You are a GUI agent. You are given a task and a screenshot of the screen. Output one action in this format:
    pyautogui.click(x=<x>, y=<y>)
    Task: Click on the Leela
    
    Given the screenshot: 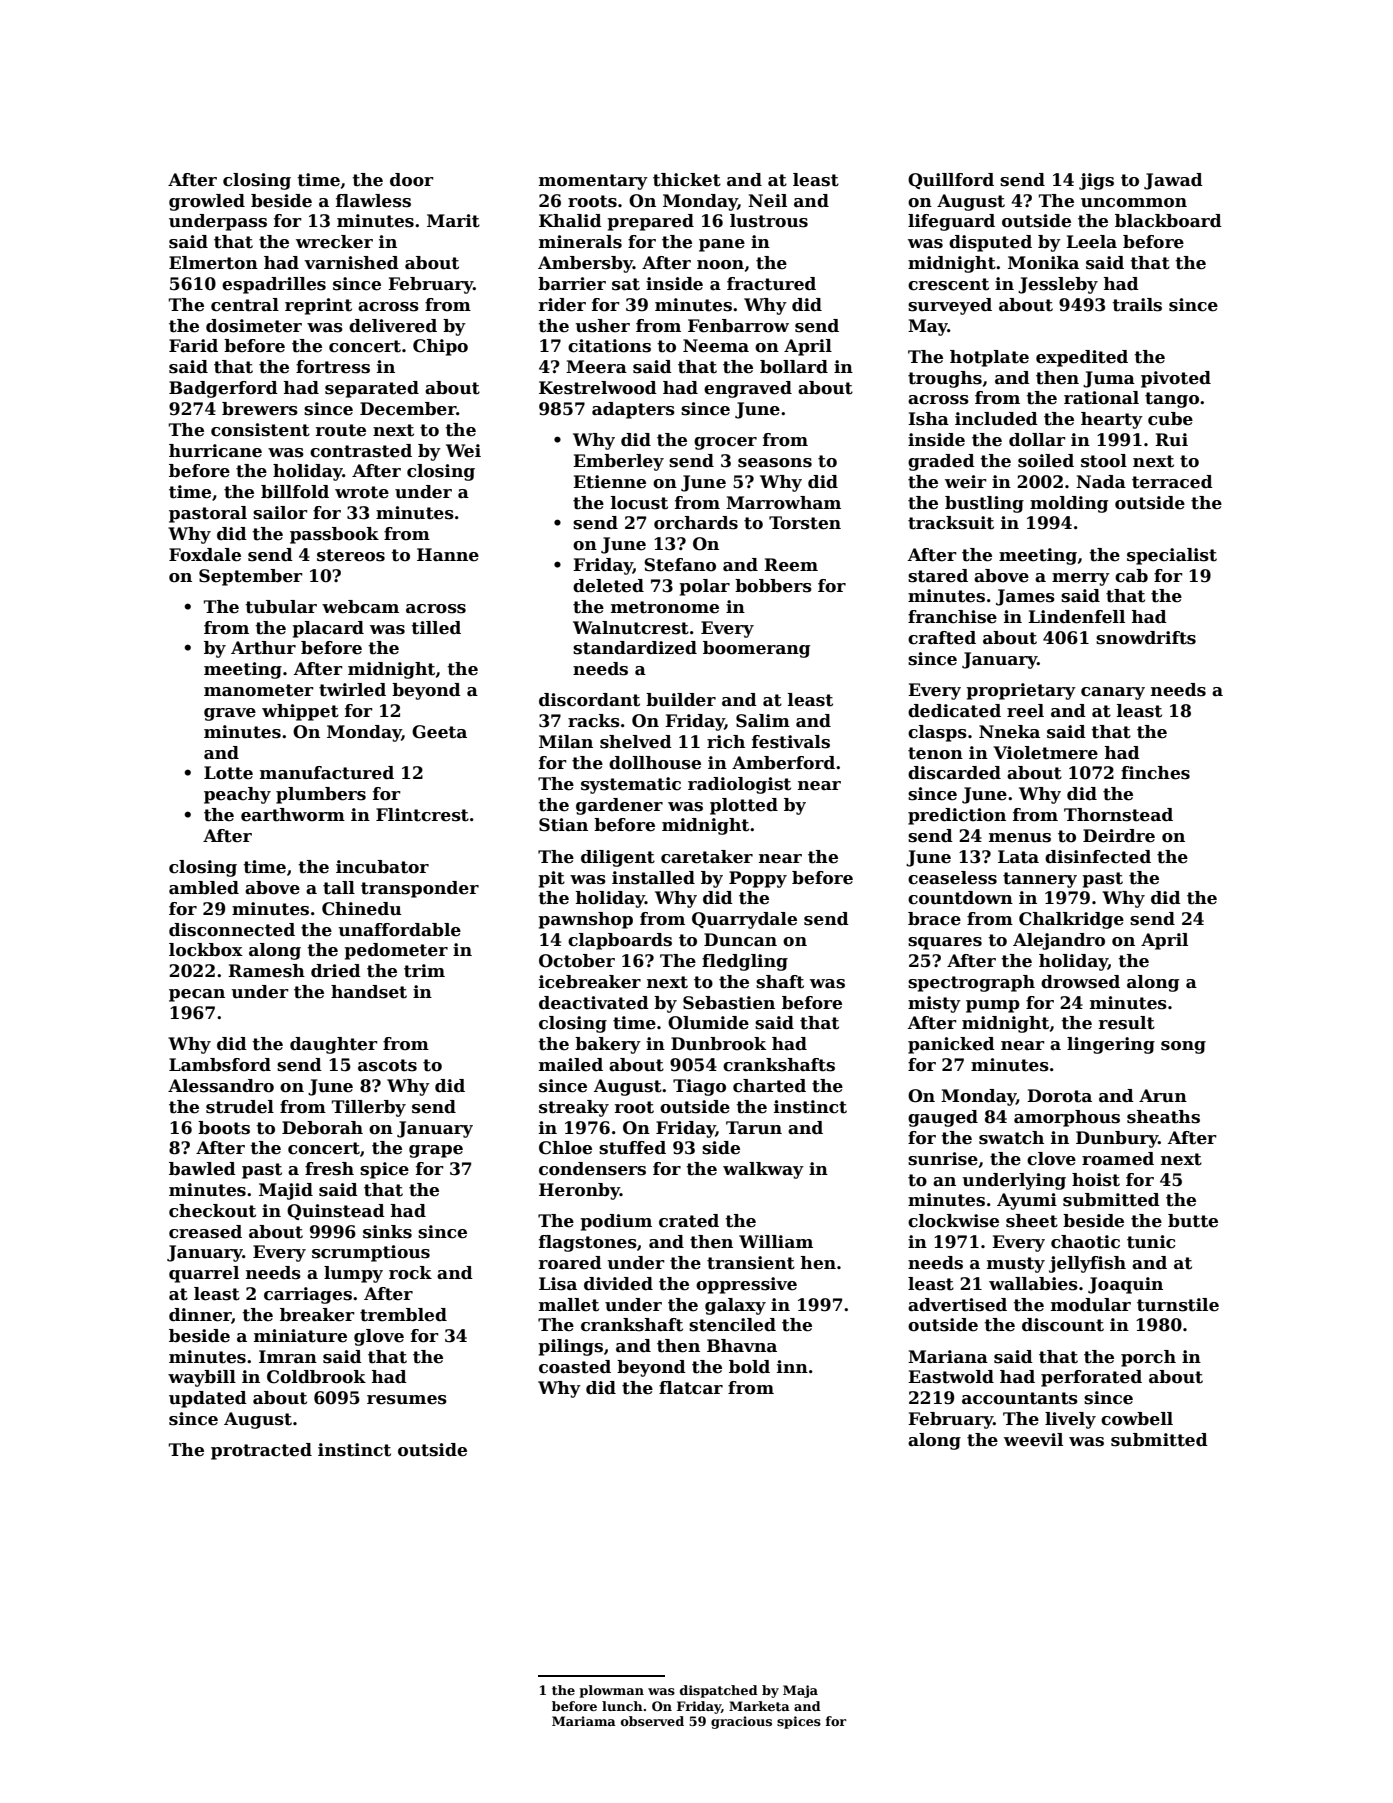 What is the action you would take?
    pyautogui.click(x=1091, y=242)
